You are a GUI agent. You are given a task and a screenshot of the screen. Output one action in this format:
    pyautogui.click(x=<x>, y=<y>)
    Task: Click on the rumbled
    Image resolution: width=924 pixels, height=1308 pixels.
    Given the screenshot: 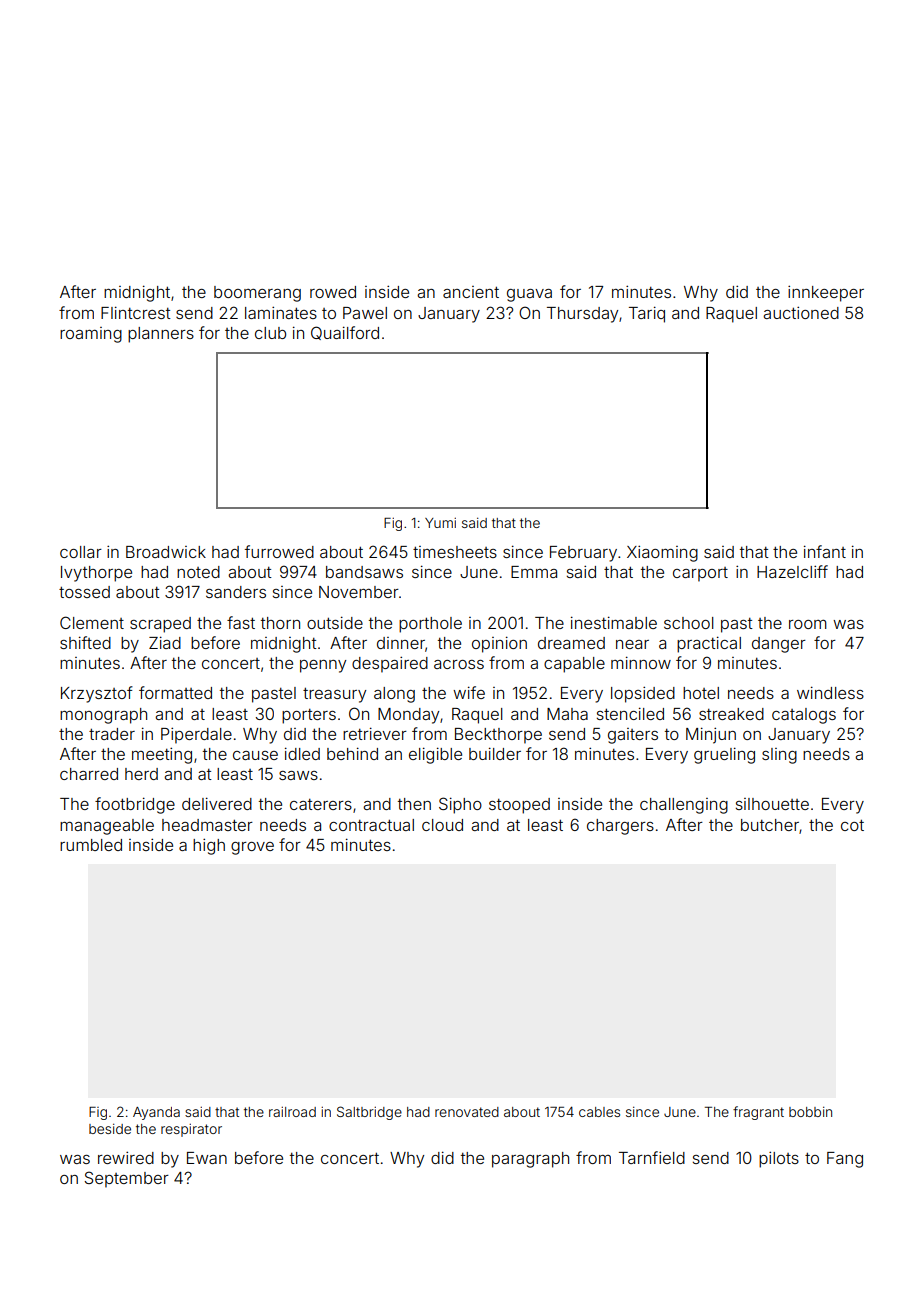 What is the action you would take?
    pyautogui.click(x=91, y=845)
